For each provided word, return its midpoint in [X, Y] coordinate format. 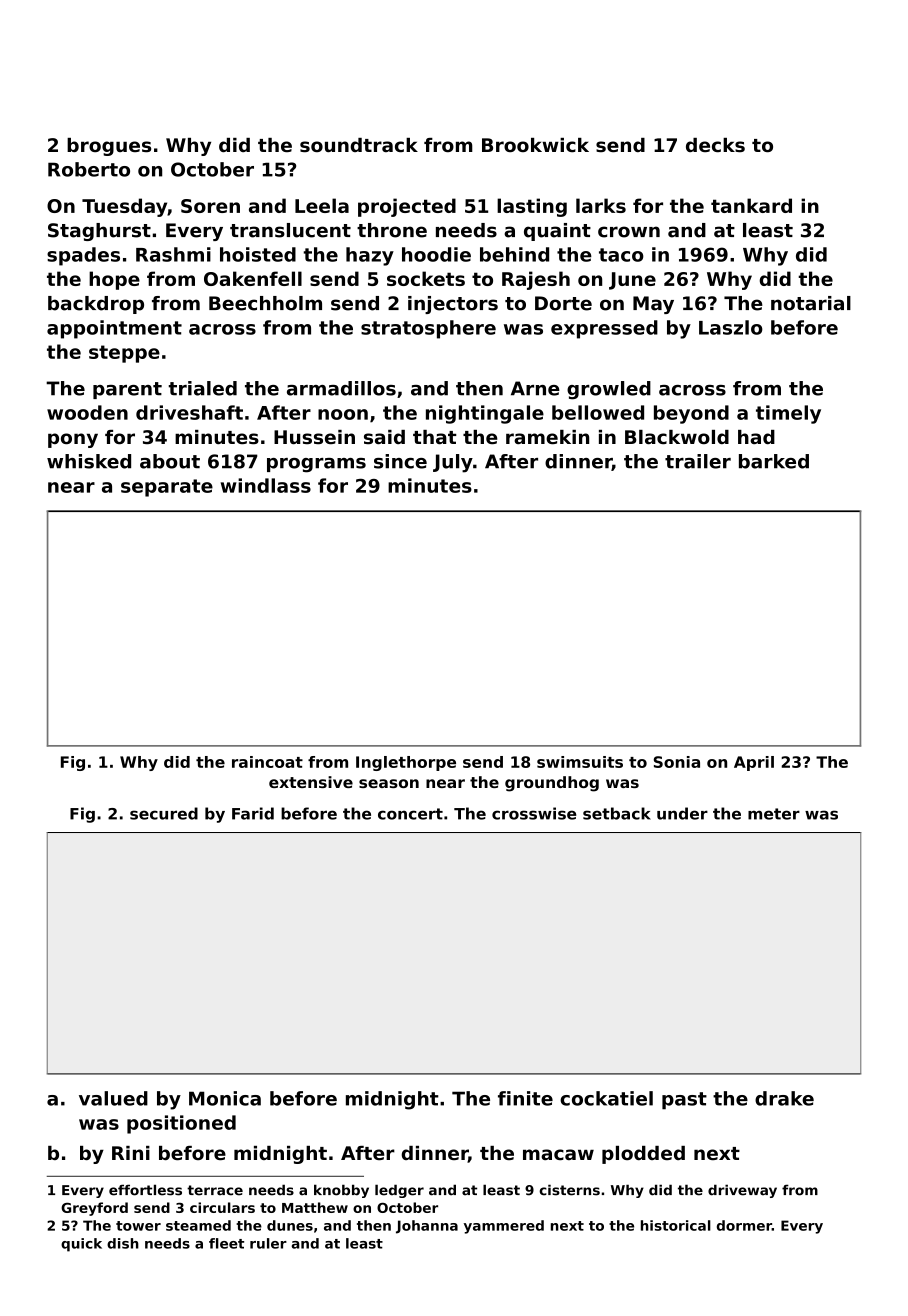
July [453, 463]
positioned [181, 1124]
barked [774, 461]
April [754, 763]
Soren [210, 206]
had [756, 437]
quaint [557, 232]
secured [164, 813]
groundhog [552, 784]
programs [316, 465]
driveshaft [189, 412]
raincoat [267, 762]
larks [601, 205]
